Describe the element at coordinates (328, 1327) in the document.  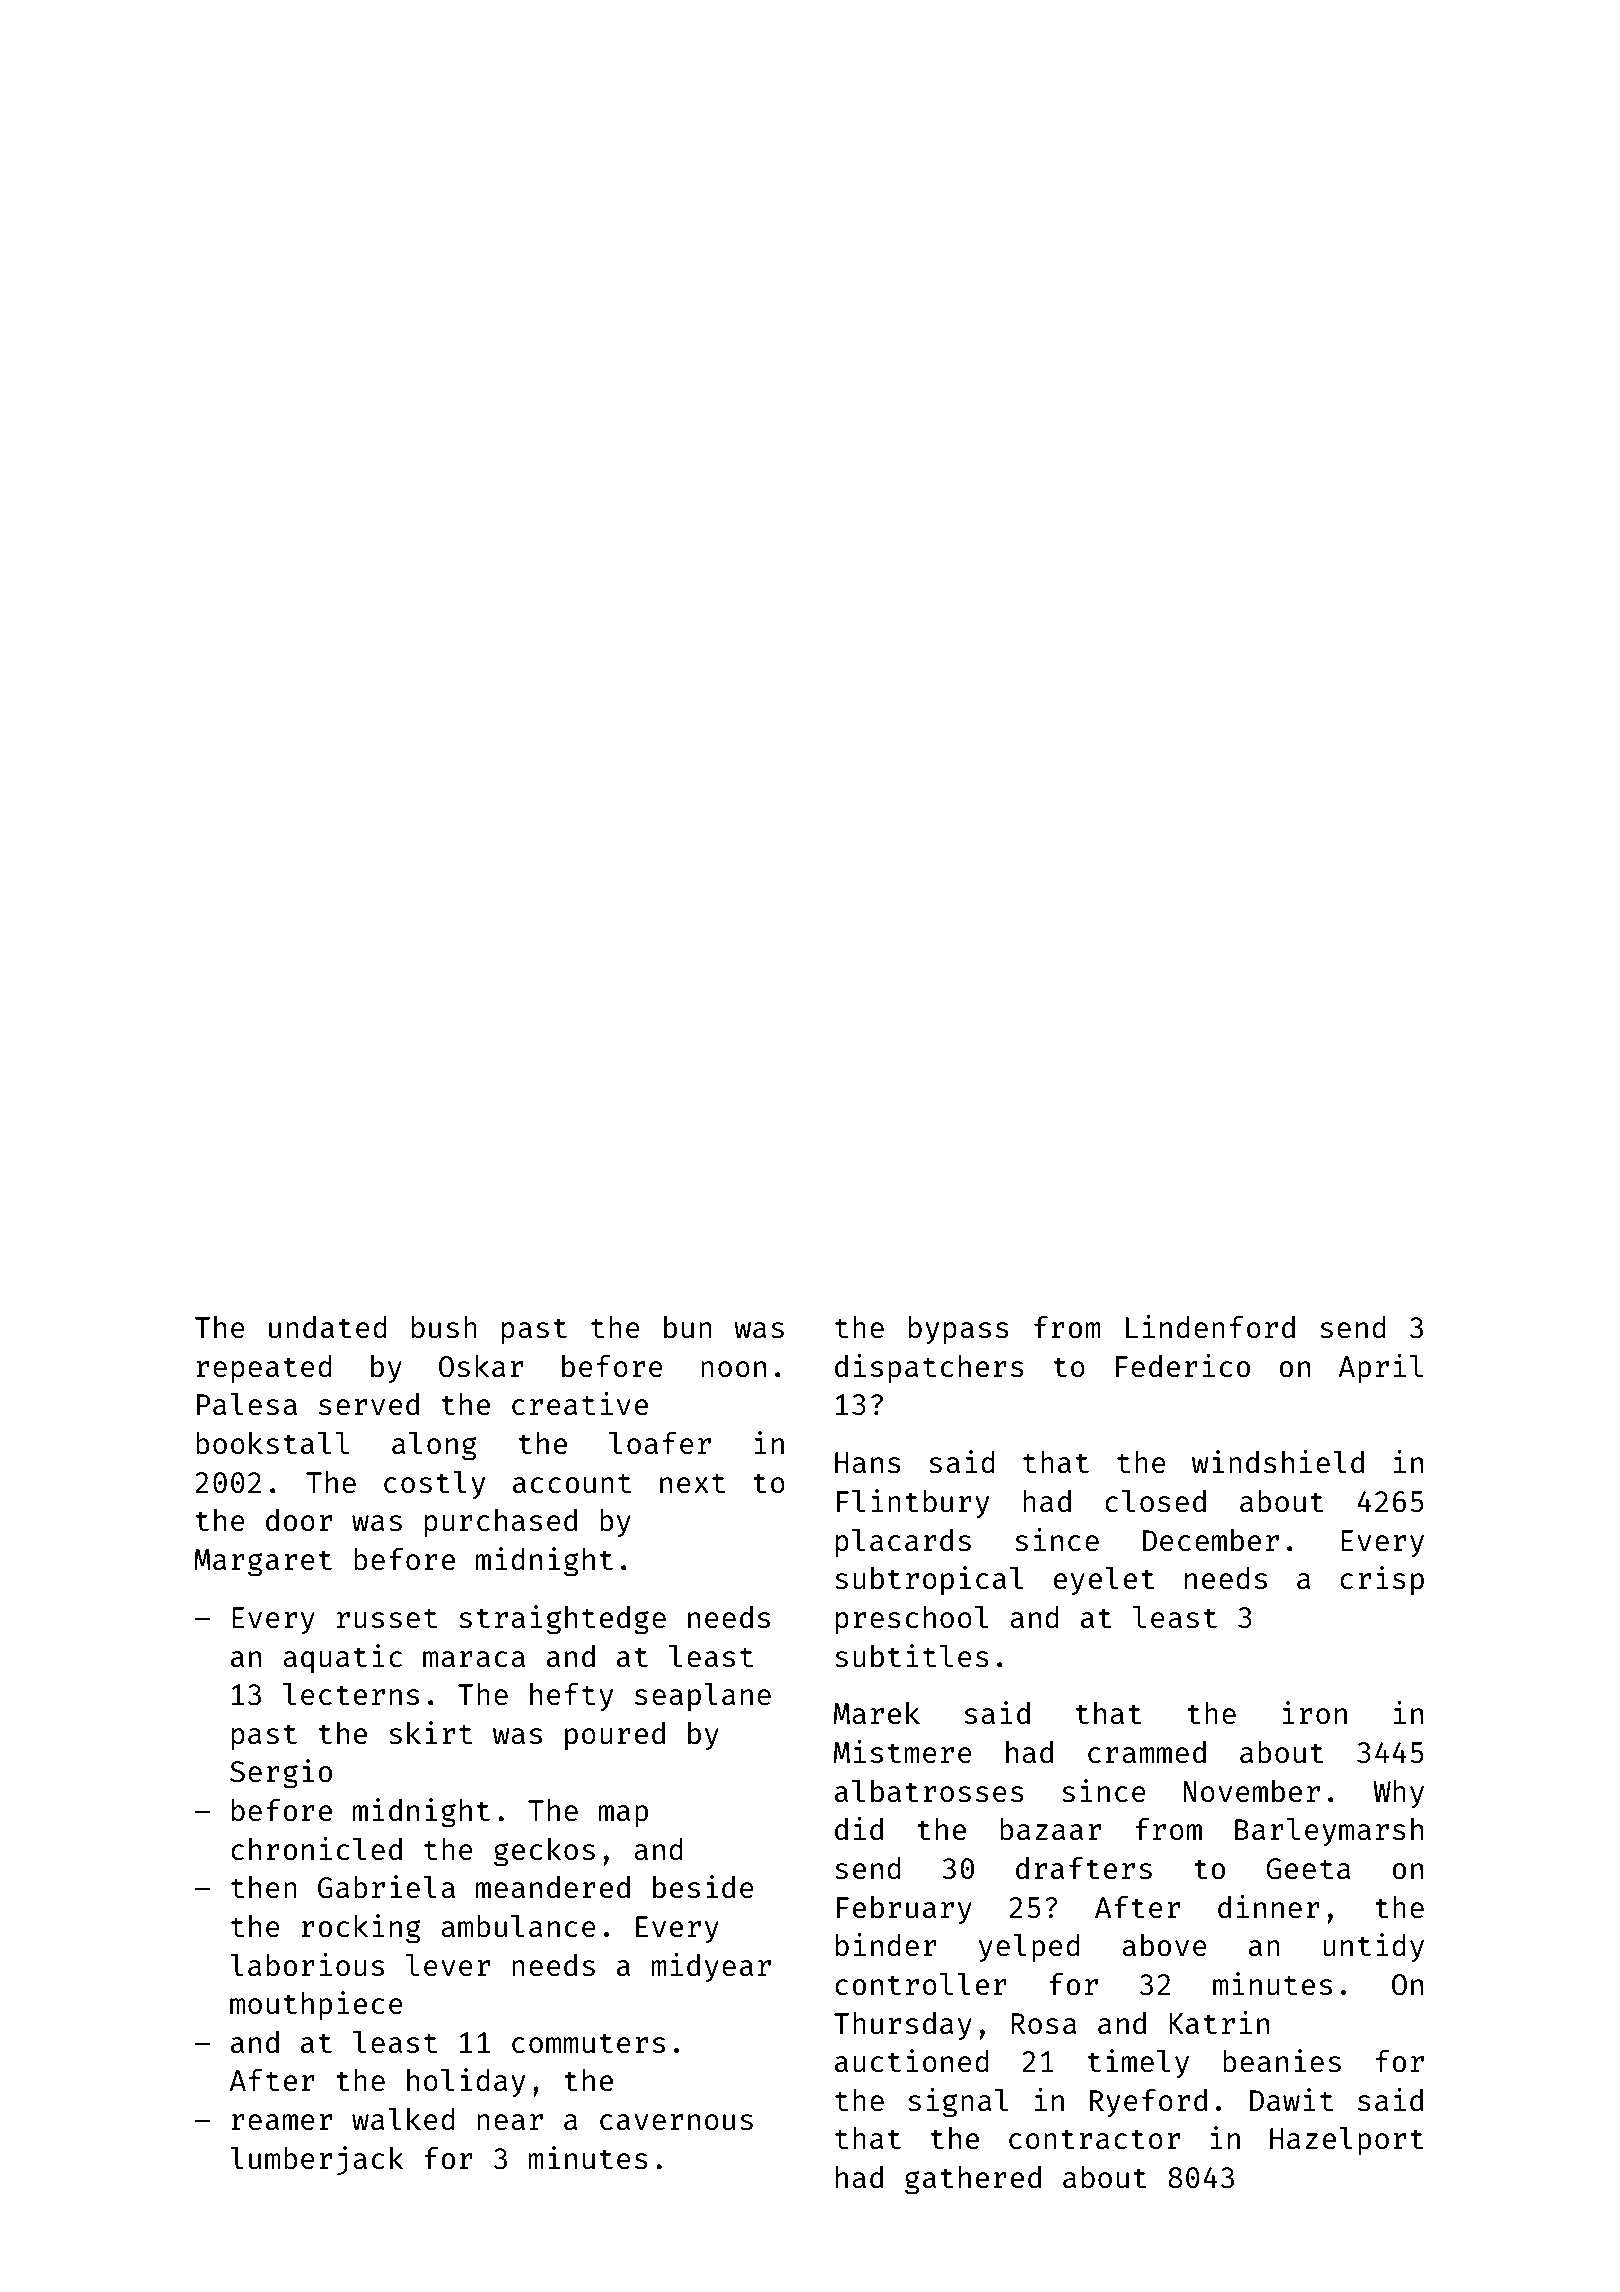
I see `undated` at that location.
